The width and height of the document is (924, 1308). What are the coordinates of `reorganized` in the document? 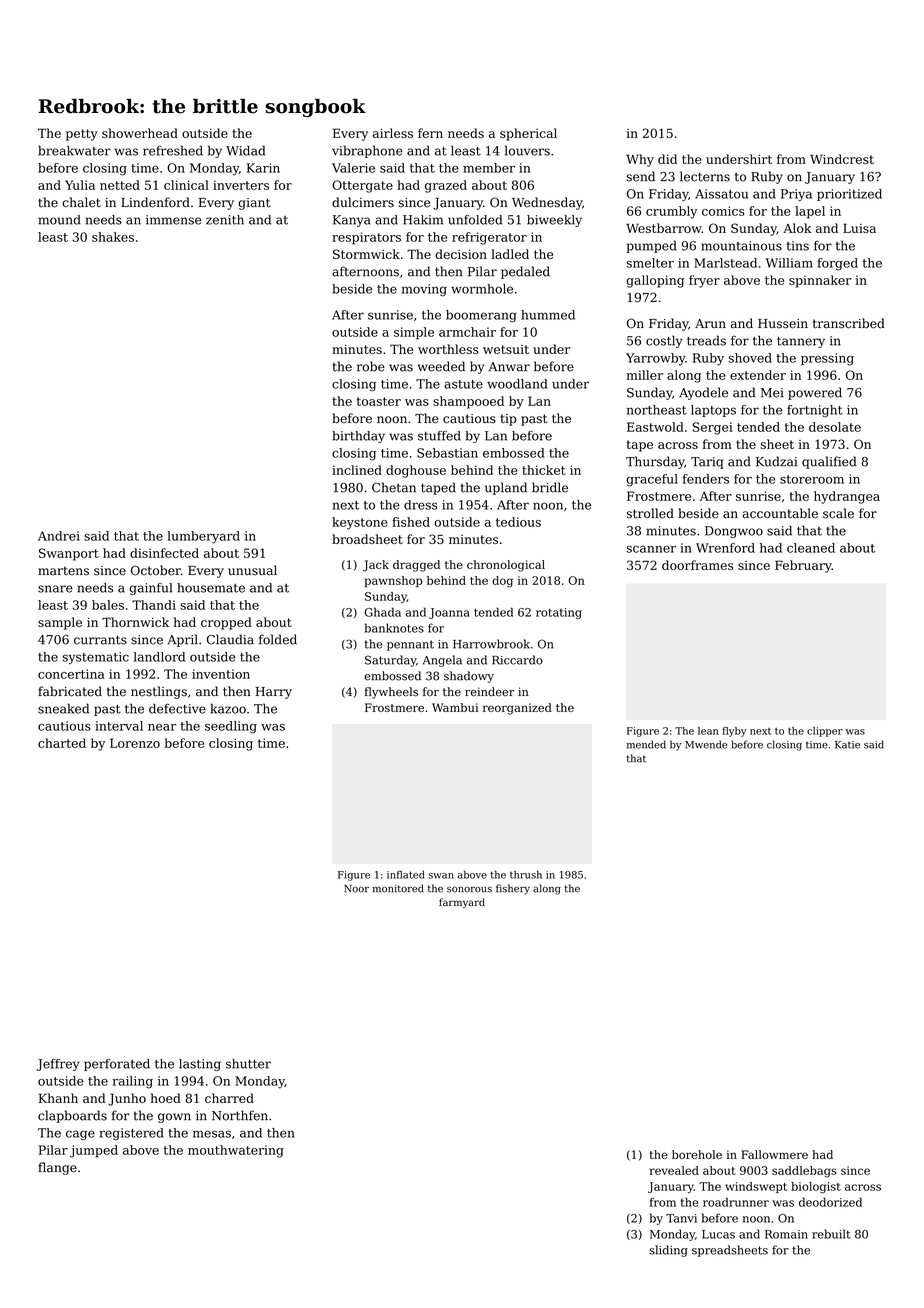 It's located at (517, 709).
